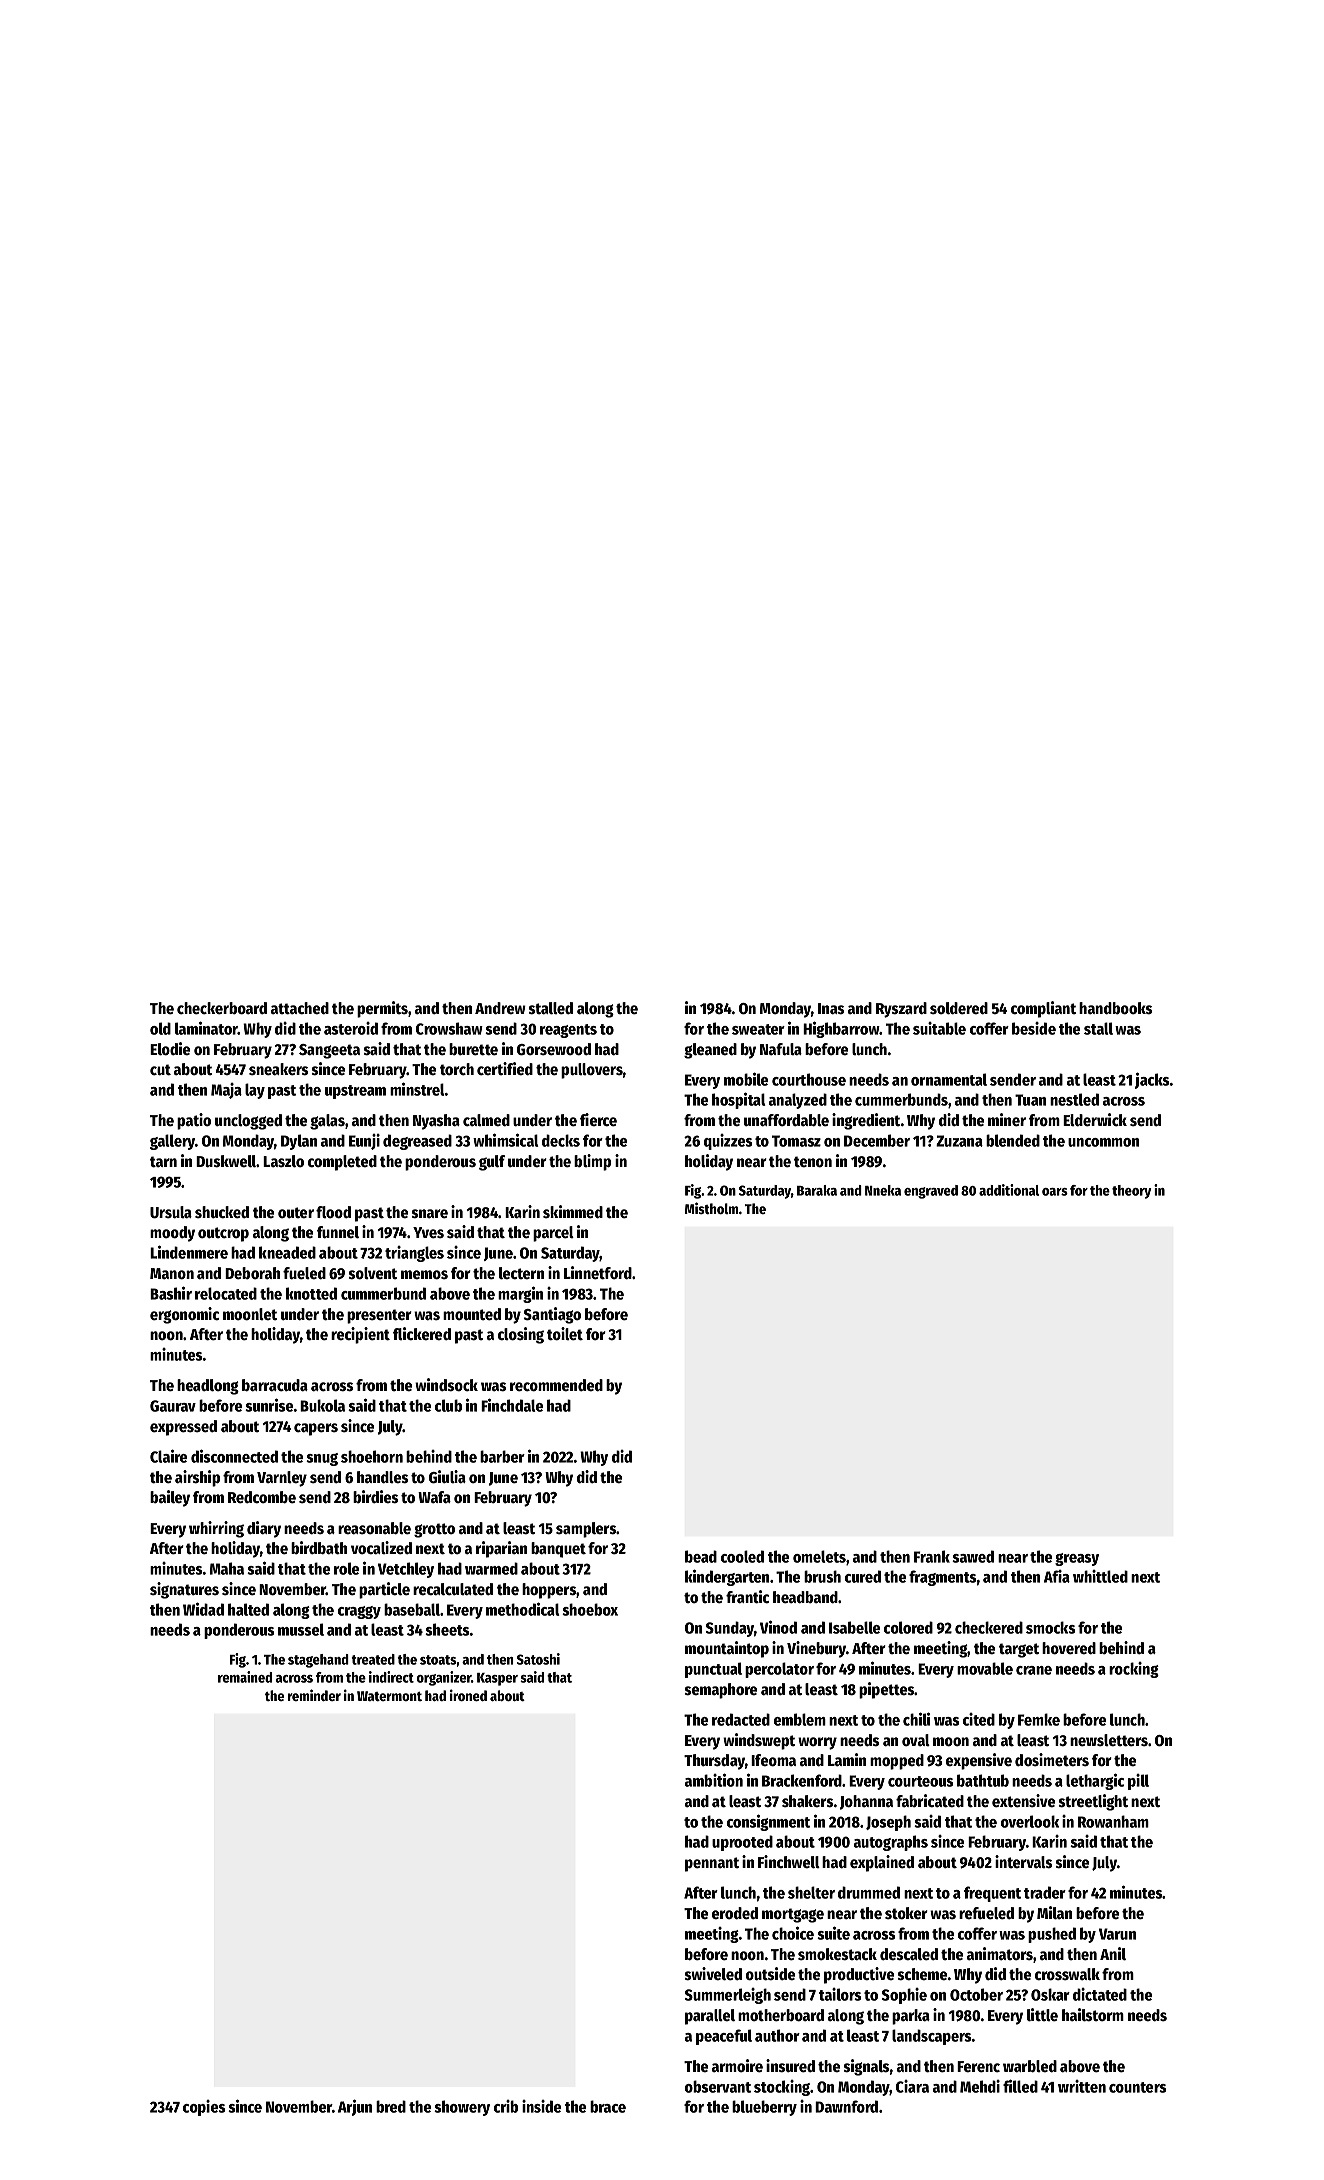 The image size is (1324, 2180). What do you see at coordinates (172, 1234) in the screenshot?
I see `moody` at bounding box center [172, 1234].
